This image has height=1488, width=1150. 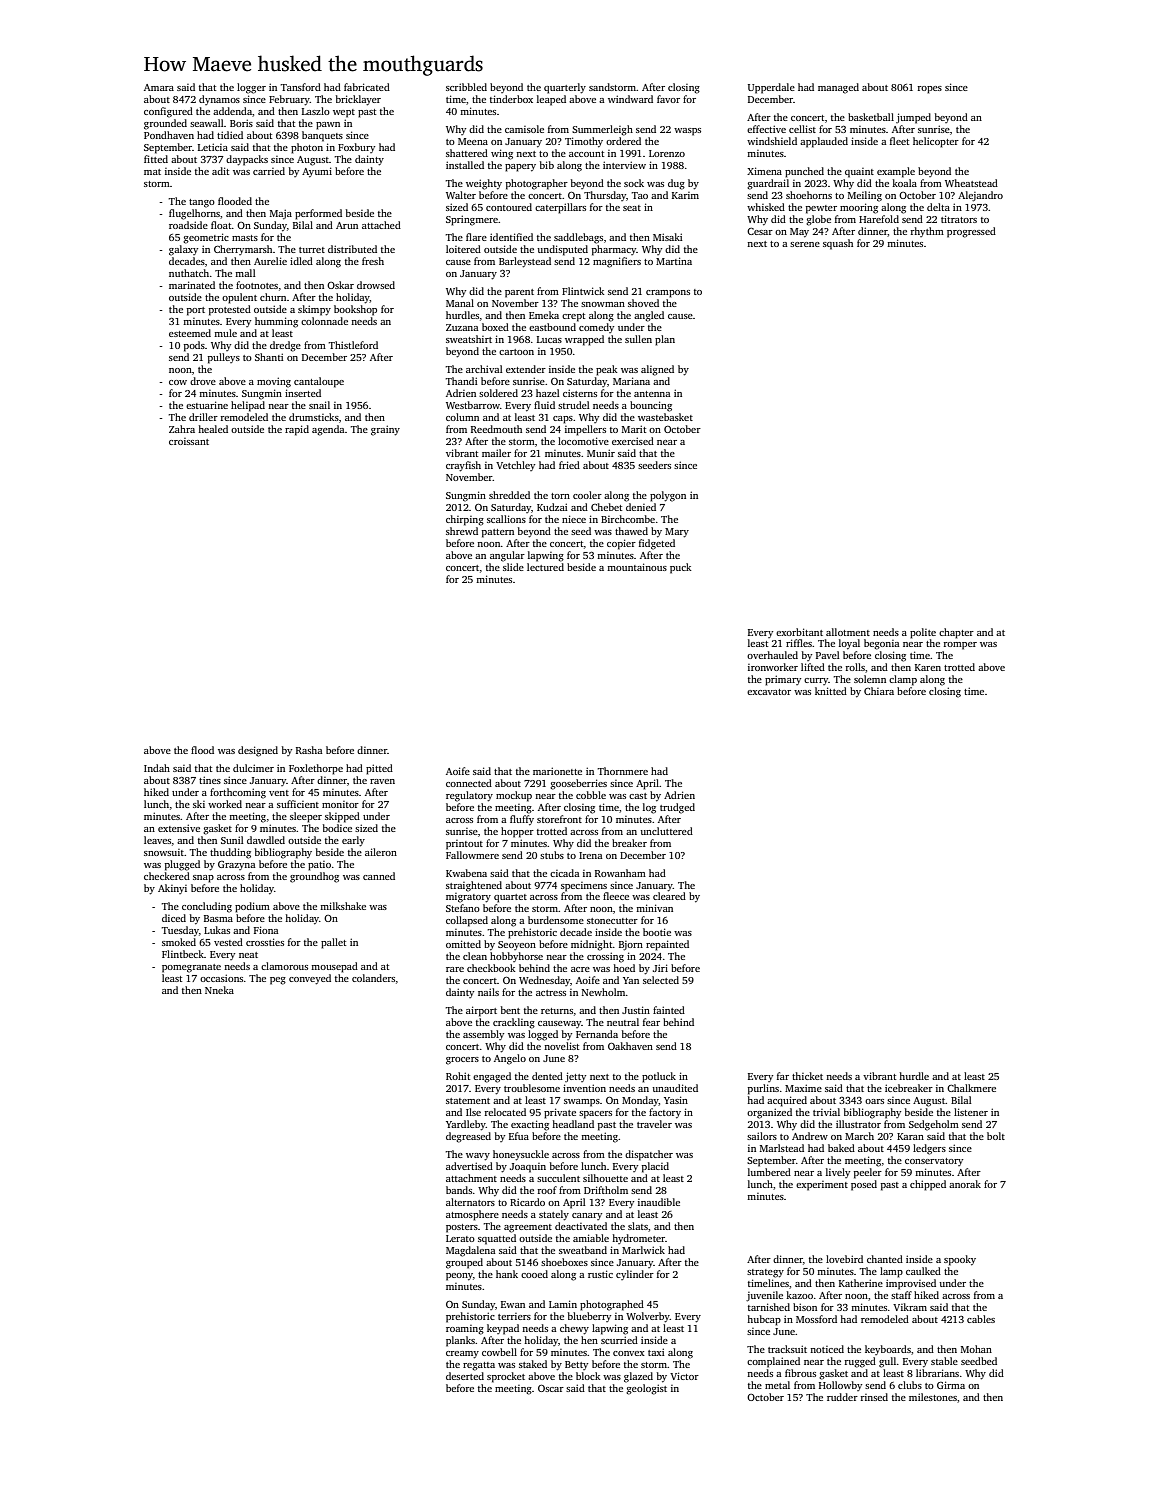 I want to click on sleeper, so click(x=306, y=817).
